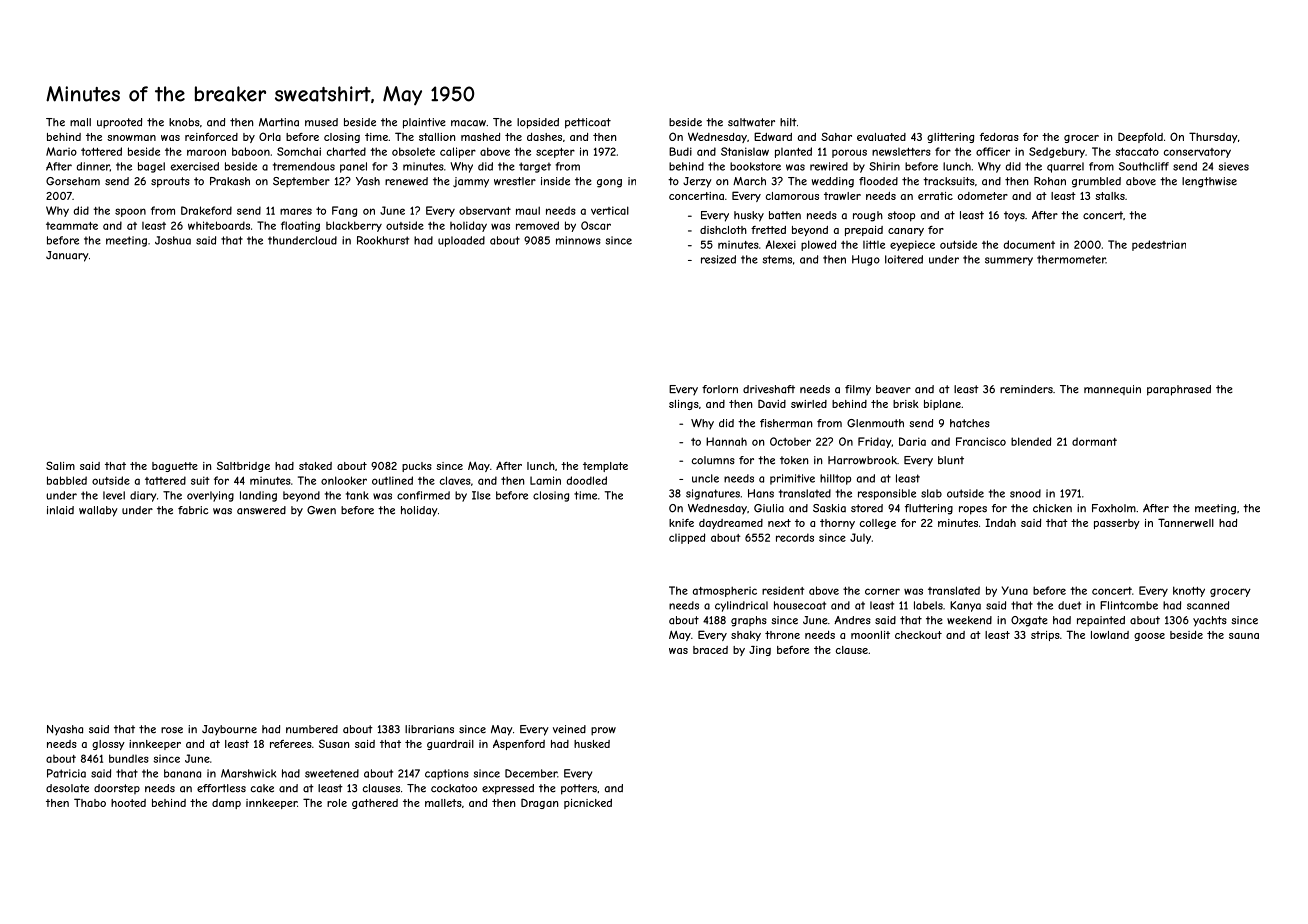 The image size is (1308, 924). I want to click on goose, so click(1149, 637).
